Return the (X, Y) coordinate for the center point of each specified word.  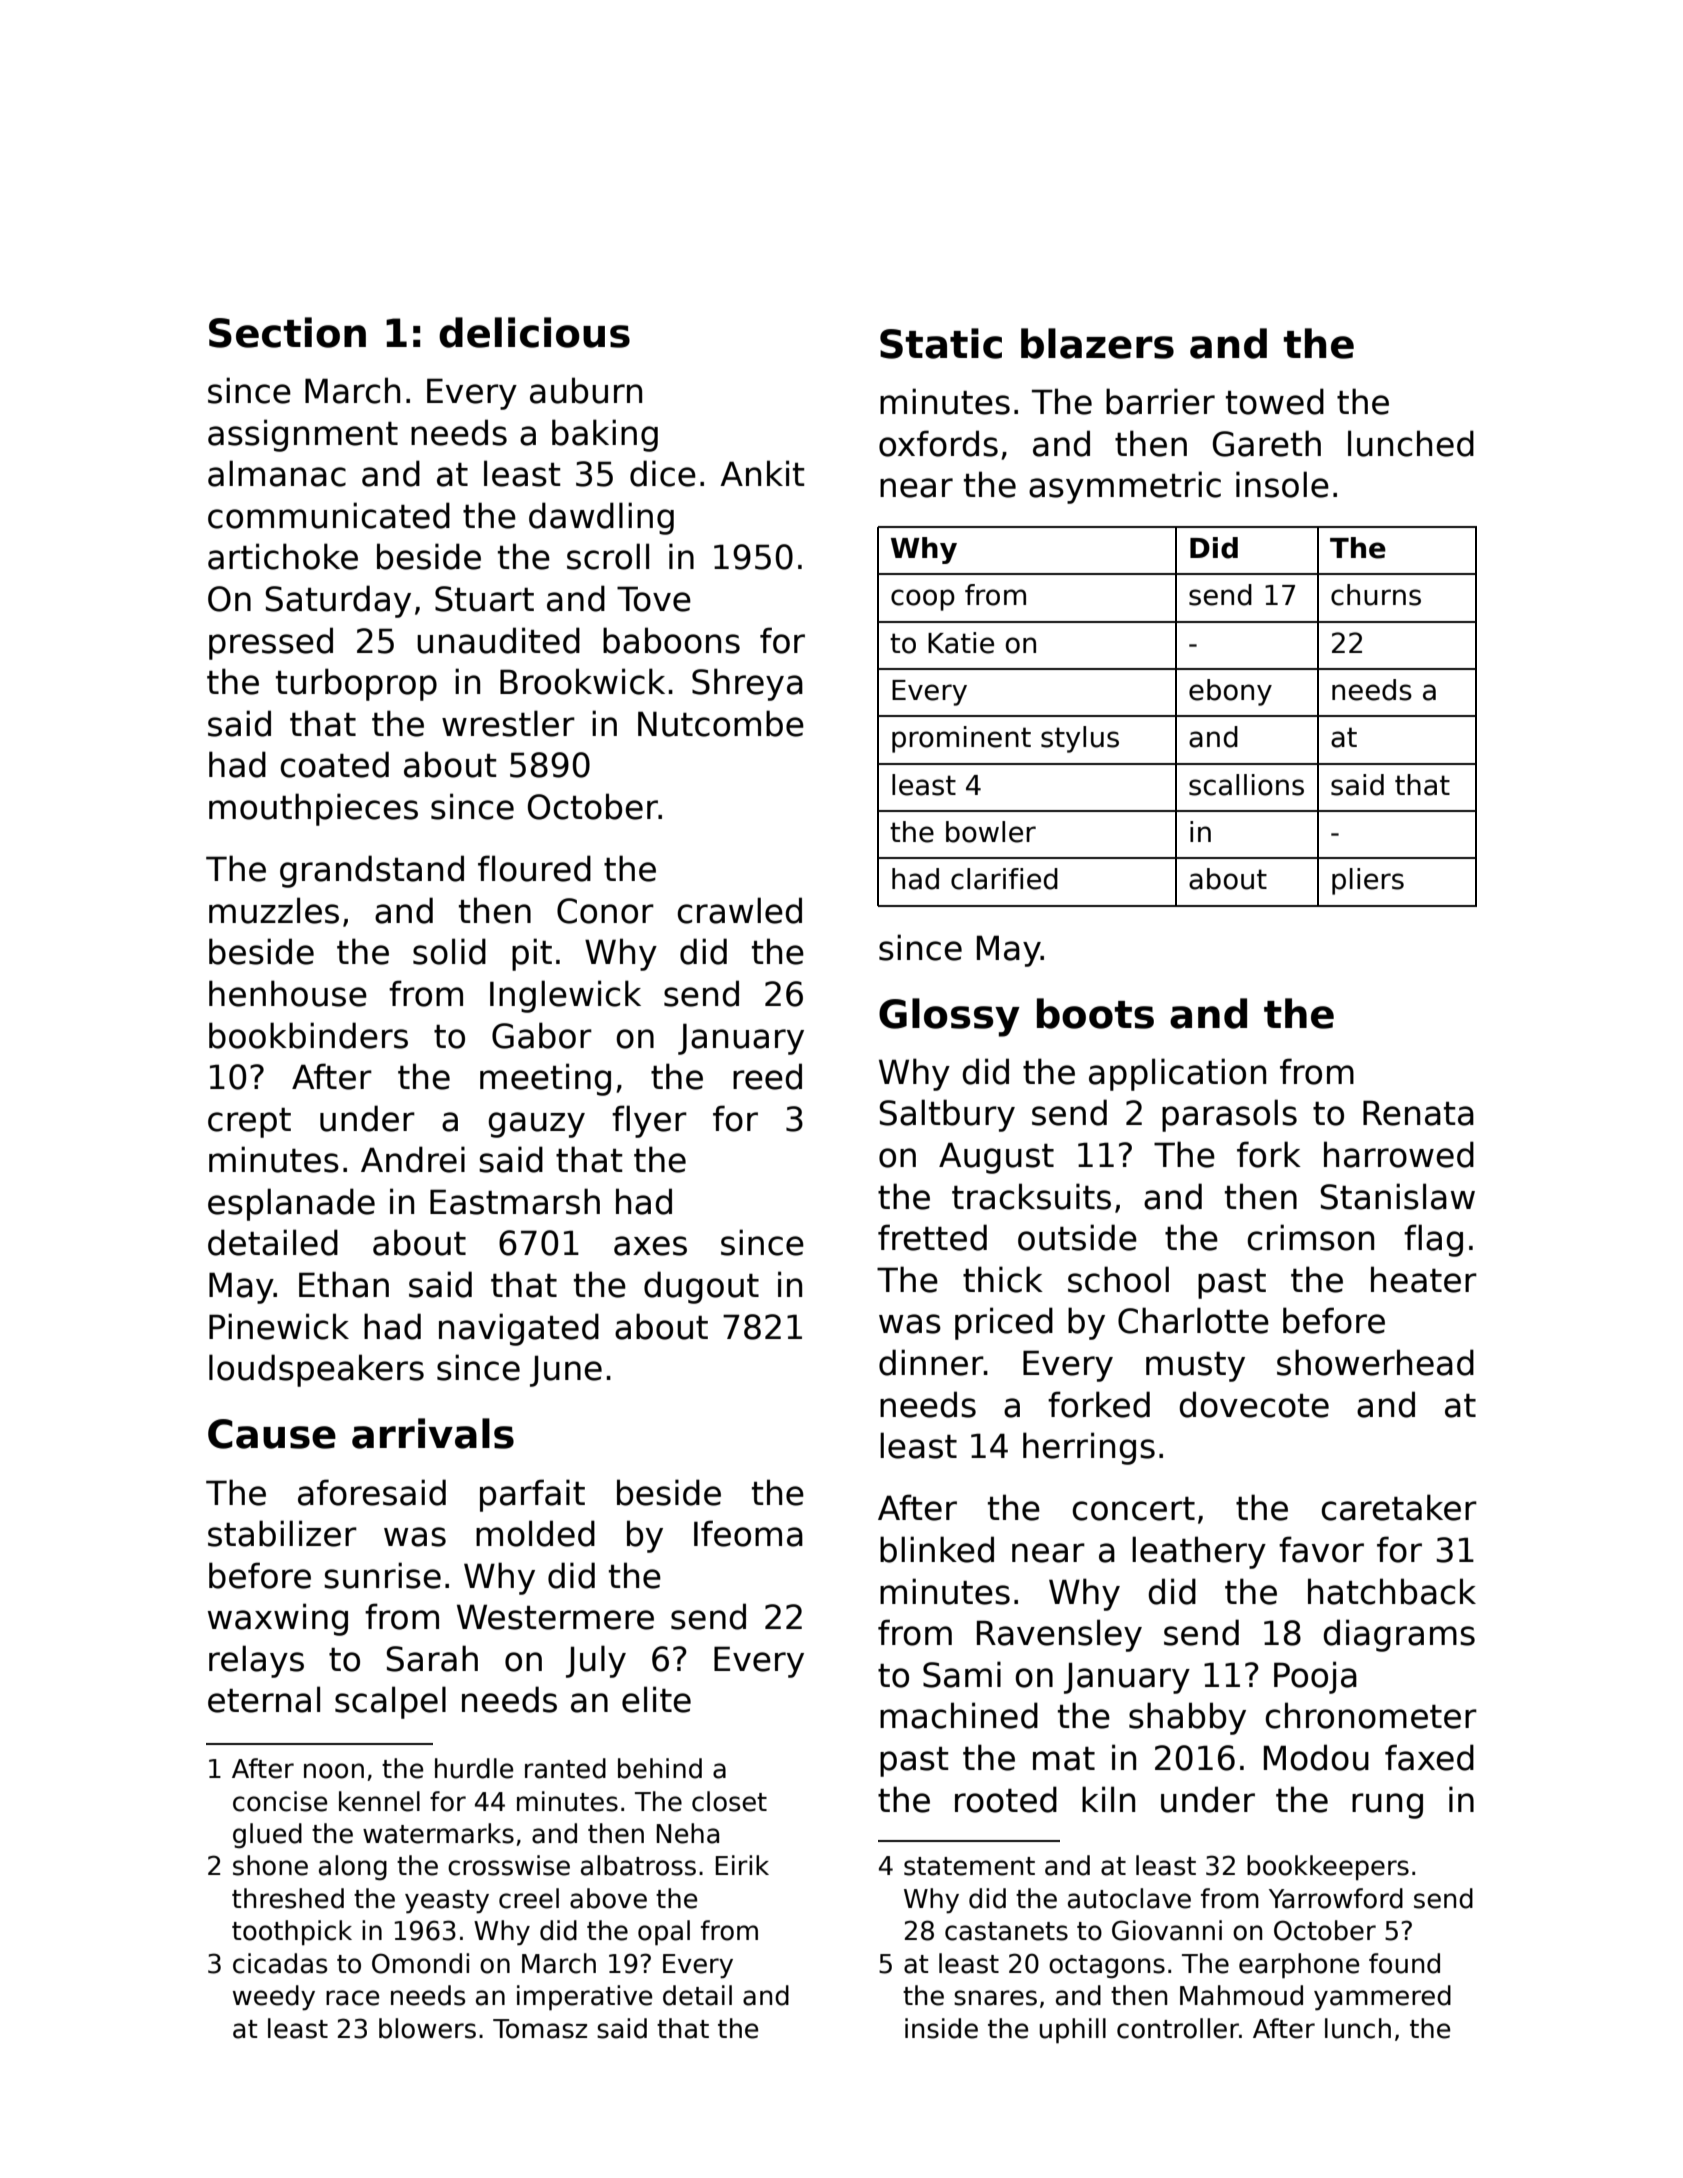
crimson (1310, 1237)
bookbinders (308, 1035)
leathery (1199, 1552)
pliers (1368, 881)
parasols (1229, 1115)
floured (534, 868)
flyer (649, 1121)
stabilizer (282, 1533)
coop (923, 600)
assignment (303, 435)
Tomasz (540, 2029)
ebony (1230, 692)
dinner (931, 1362)
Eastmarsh (515, 1201)
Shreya (747, 684)
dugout (701, 1287)
